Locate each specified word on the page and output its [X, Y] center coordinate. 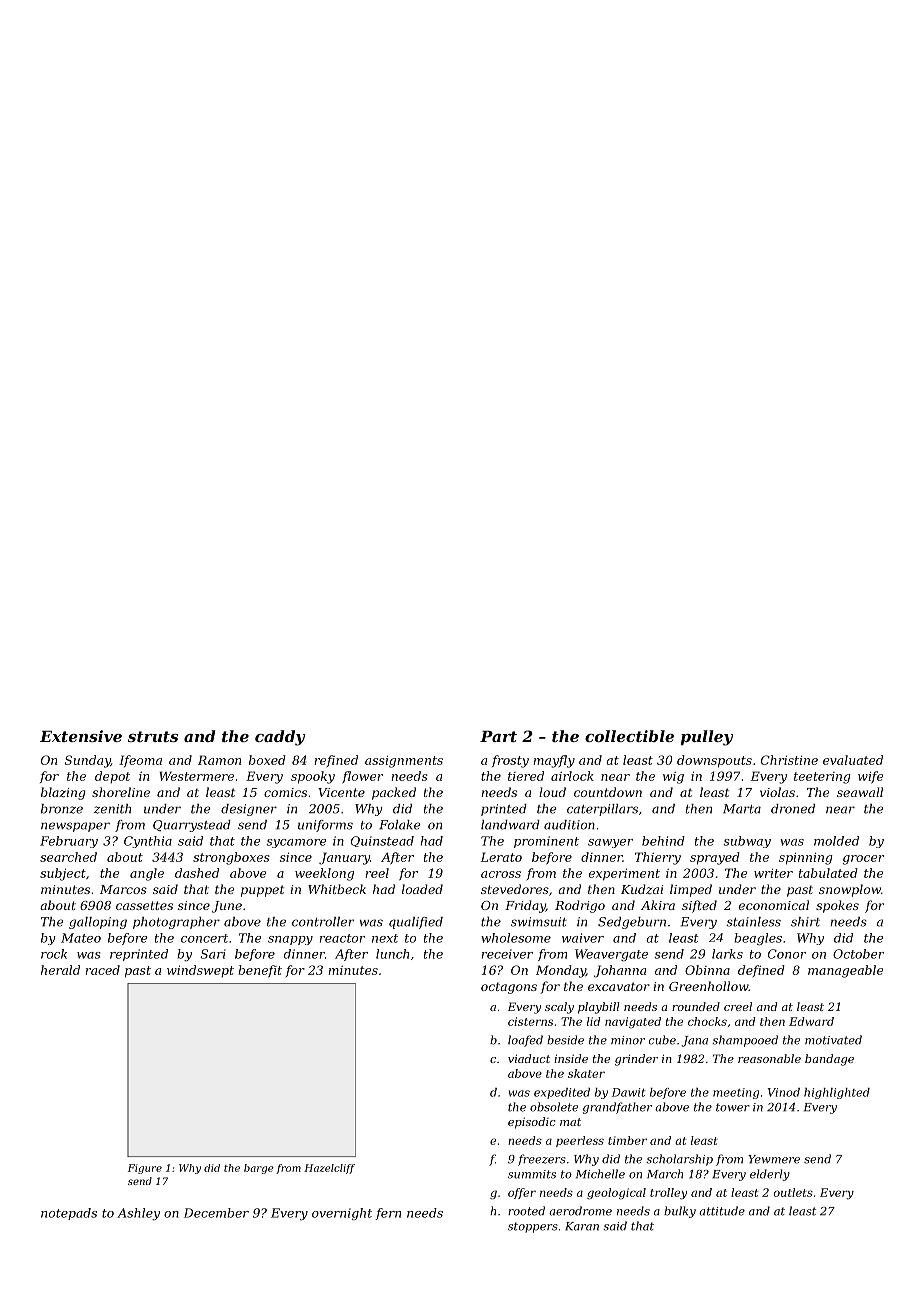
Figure [145, 1169]
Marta [742, 809]
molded [836, 841]
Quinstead [382, 841]
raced [103, 970]
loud [552, 792]
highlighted [837, 1093]
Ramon [219, 760]
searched [68, 857]
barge [259, 1169]
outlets [793, 1192]
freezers [542, 1160]
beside [565, 1040]
